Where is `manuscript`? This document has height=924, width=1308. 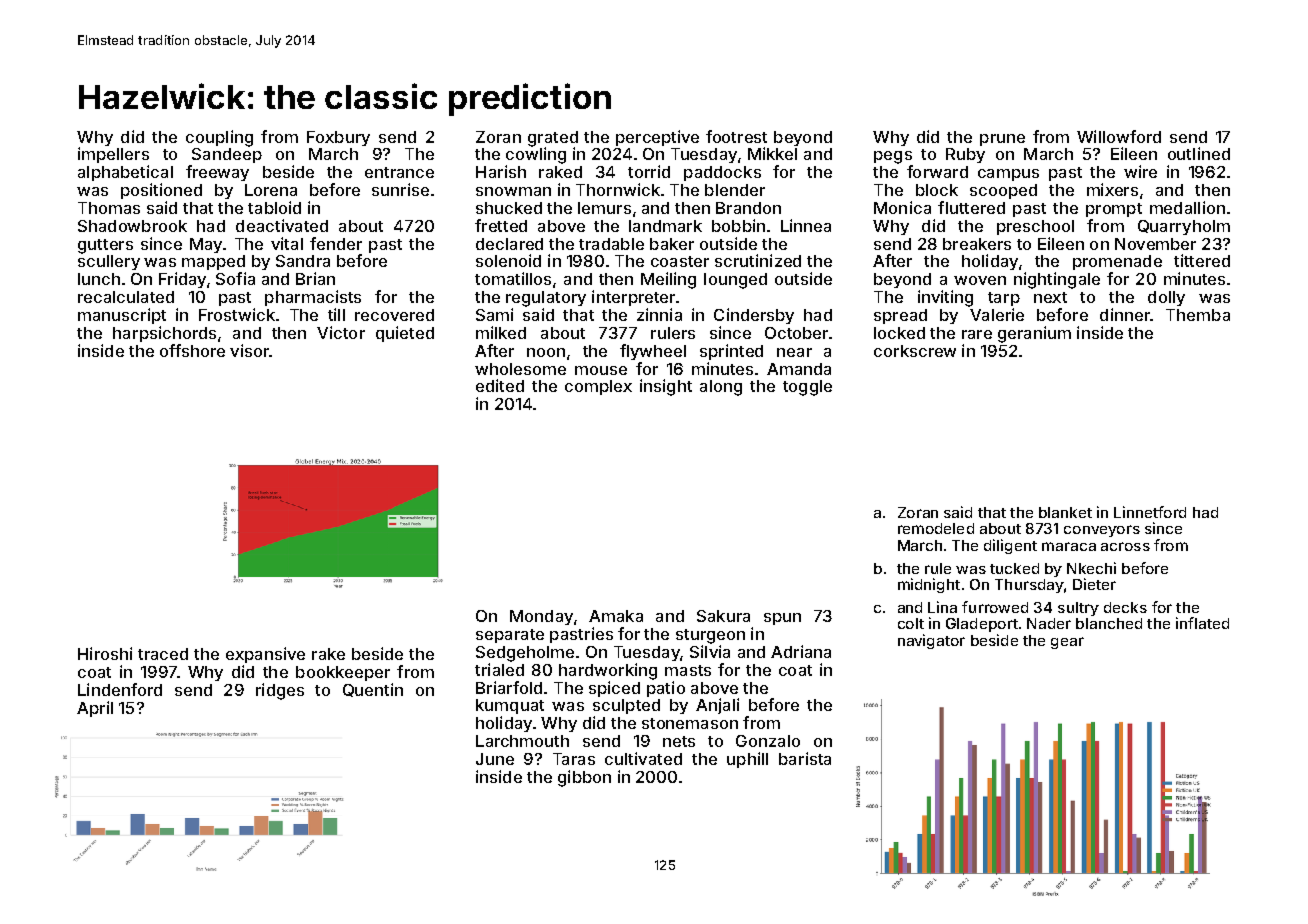
manuscript is located at coordinates (122, 316).
